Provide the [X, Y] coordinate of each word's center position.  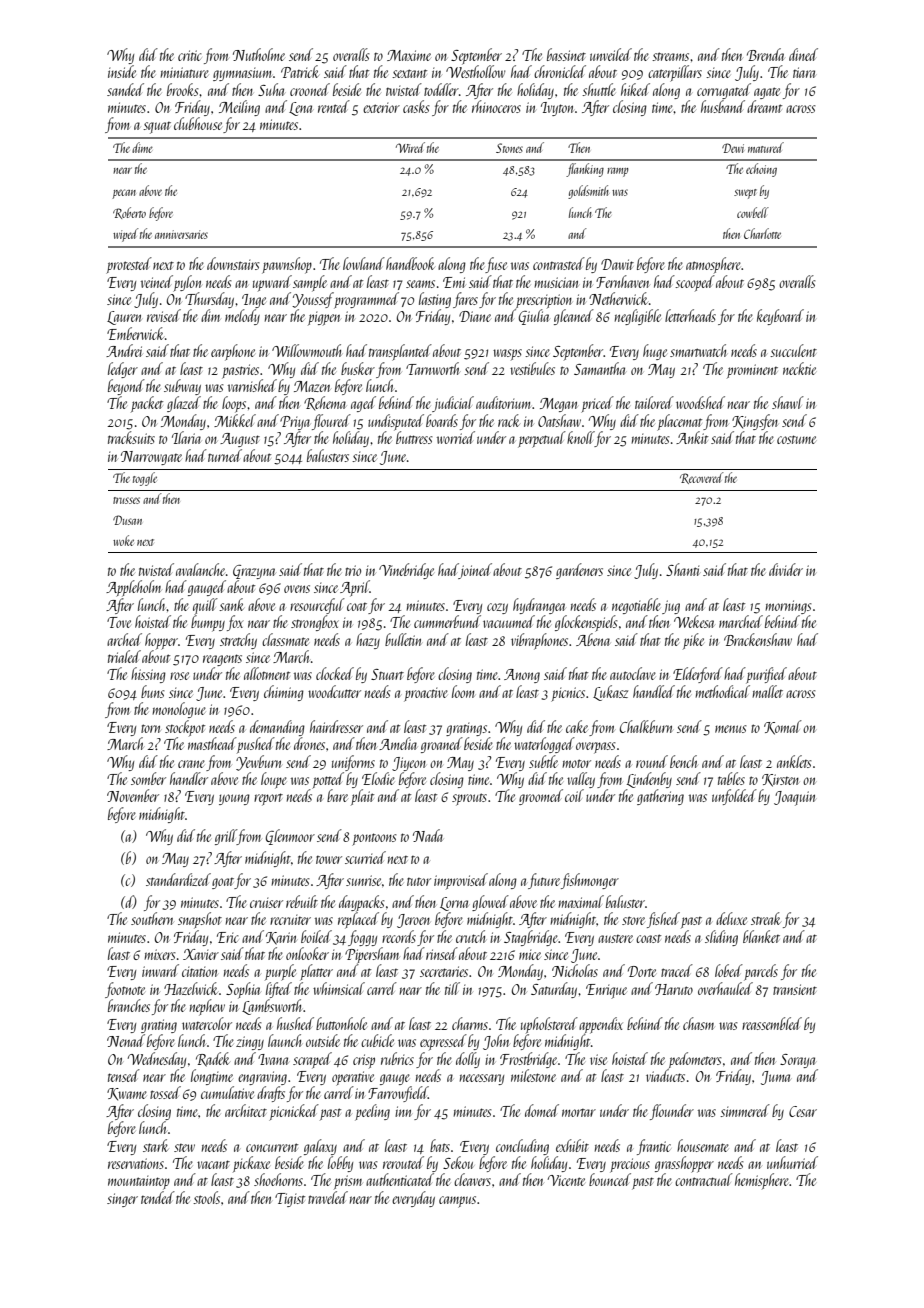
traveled [328, 1197]
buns [153, 691]
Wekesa [694, 621]
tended [158, 1197]
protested [129, 265]
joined [475, 571]
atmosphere [714, 265]
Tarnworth [433, 368]
